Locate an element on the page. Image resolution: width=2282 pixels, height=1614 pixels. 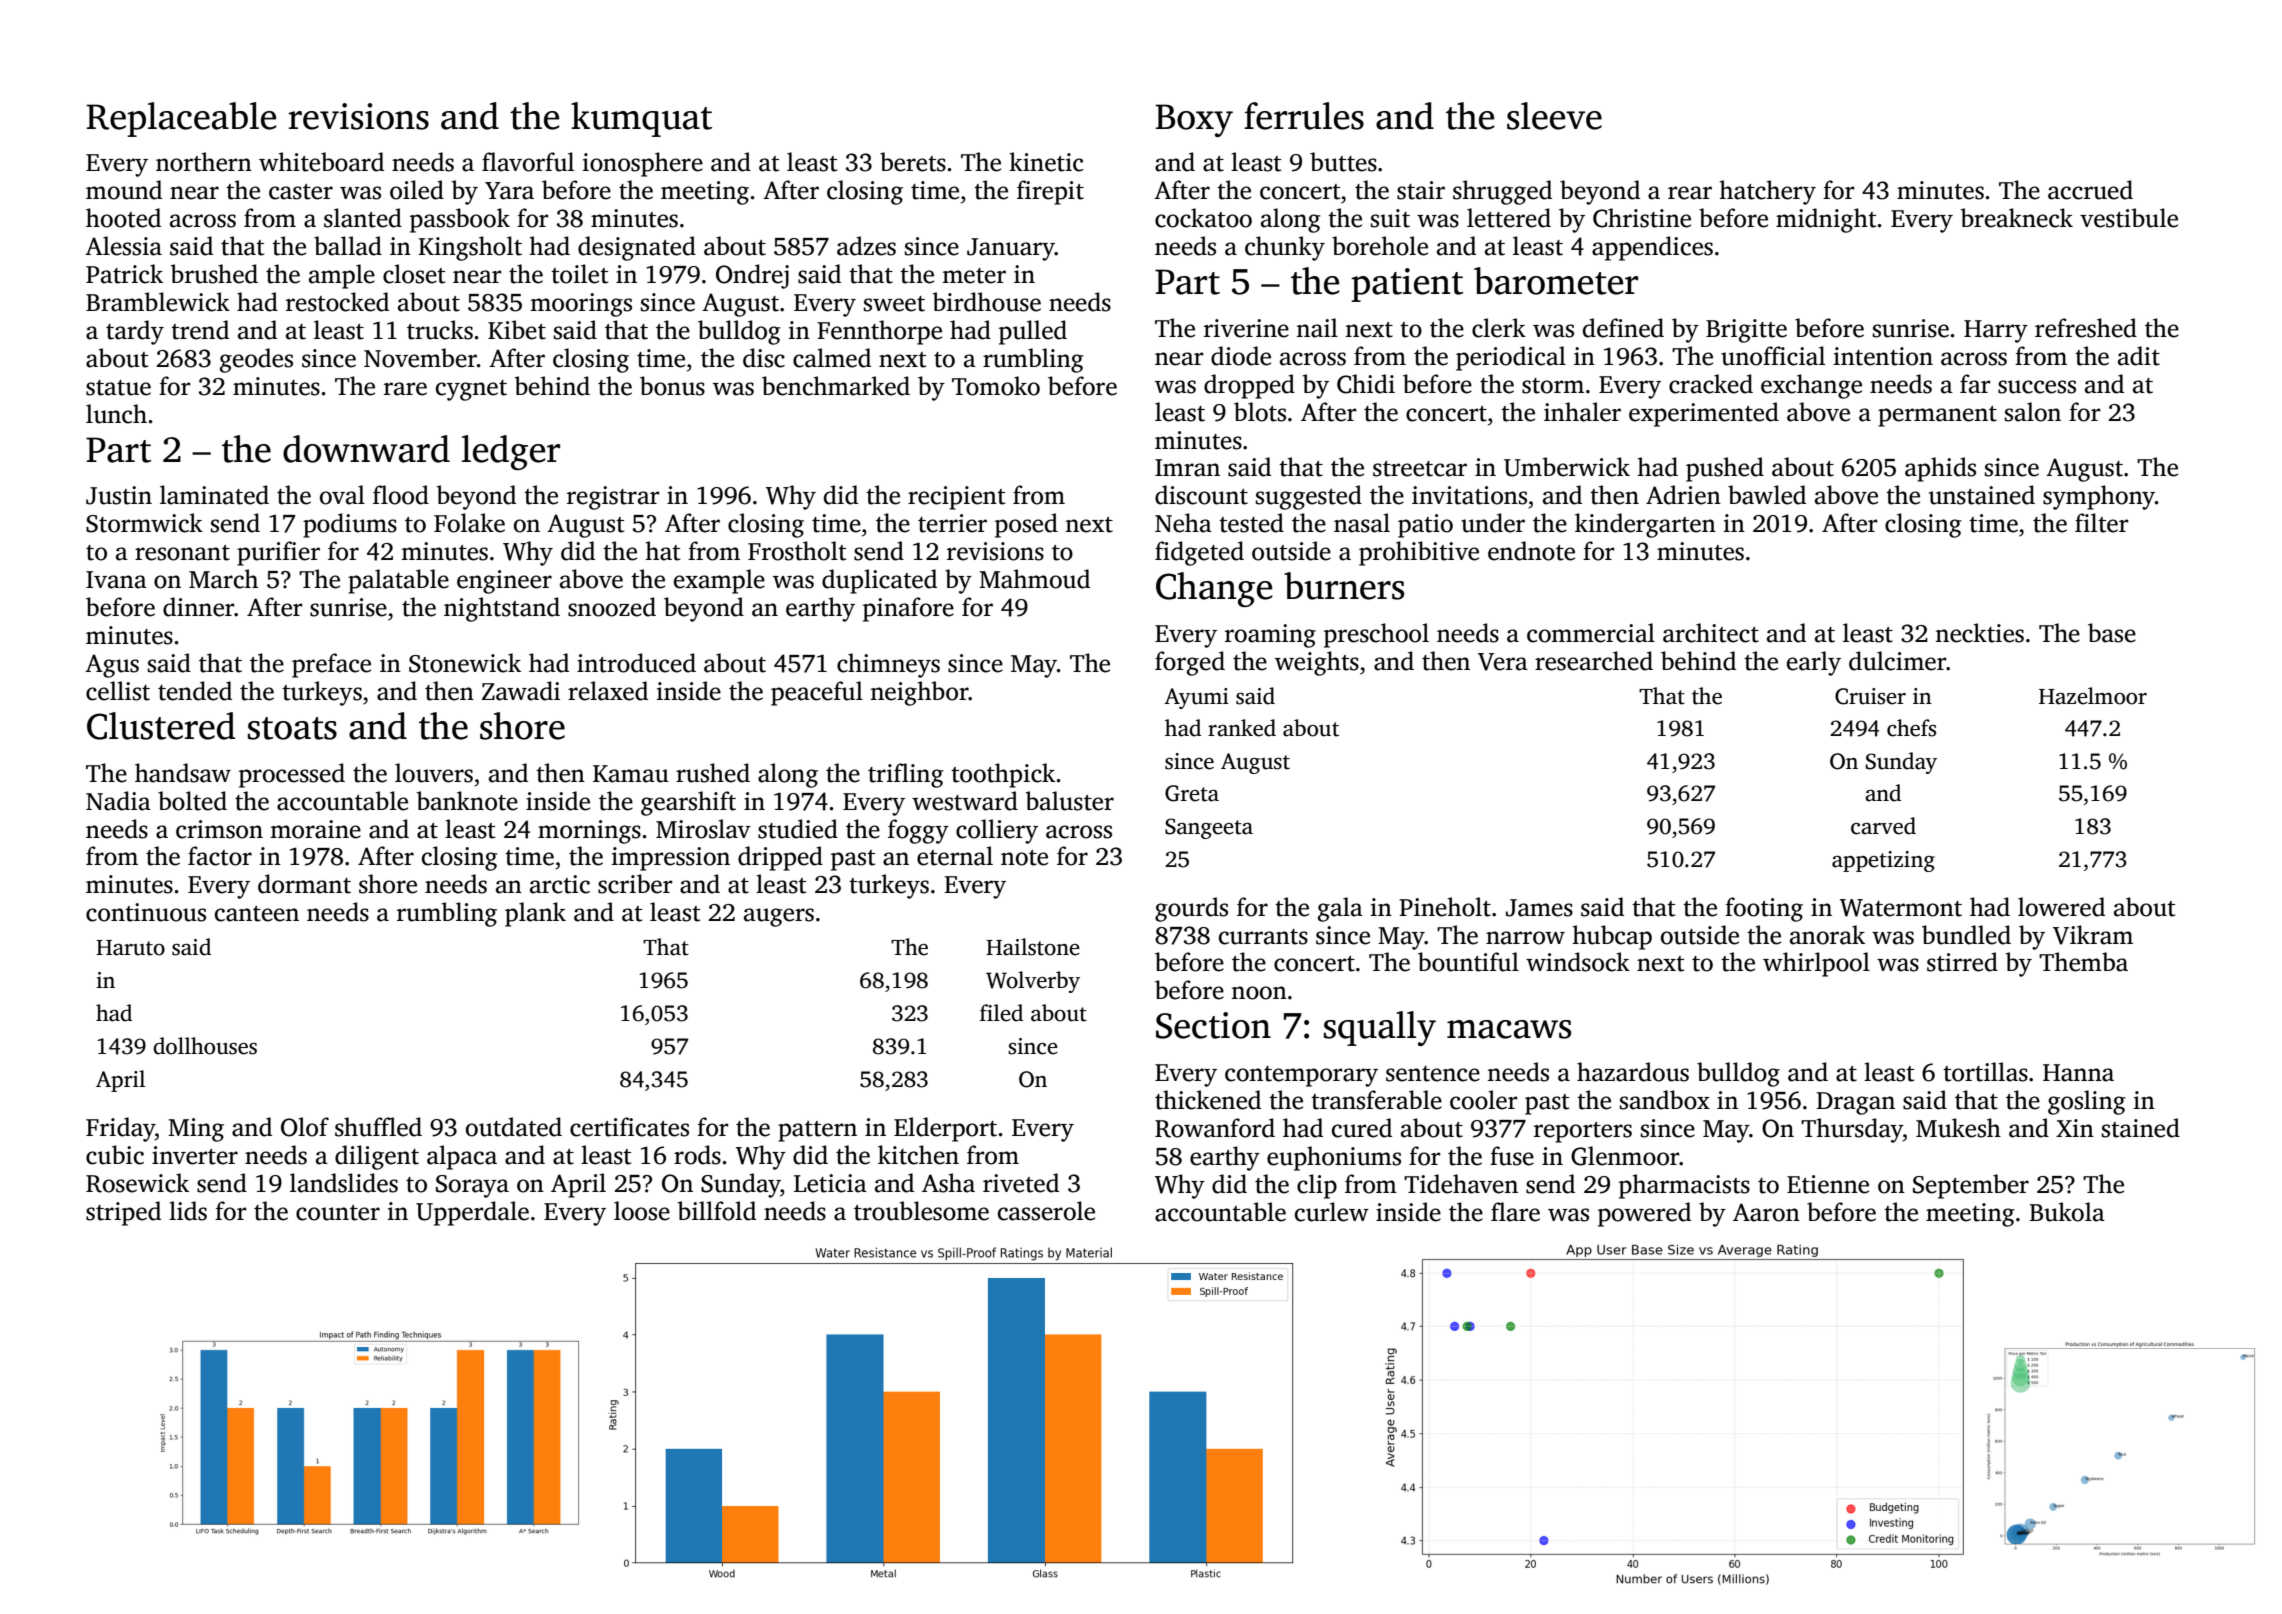
recipient is located at coordinates (956, 498).
